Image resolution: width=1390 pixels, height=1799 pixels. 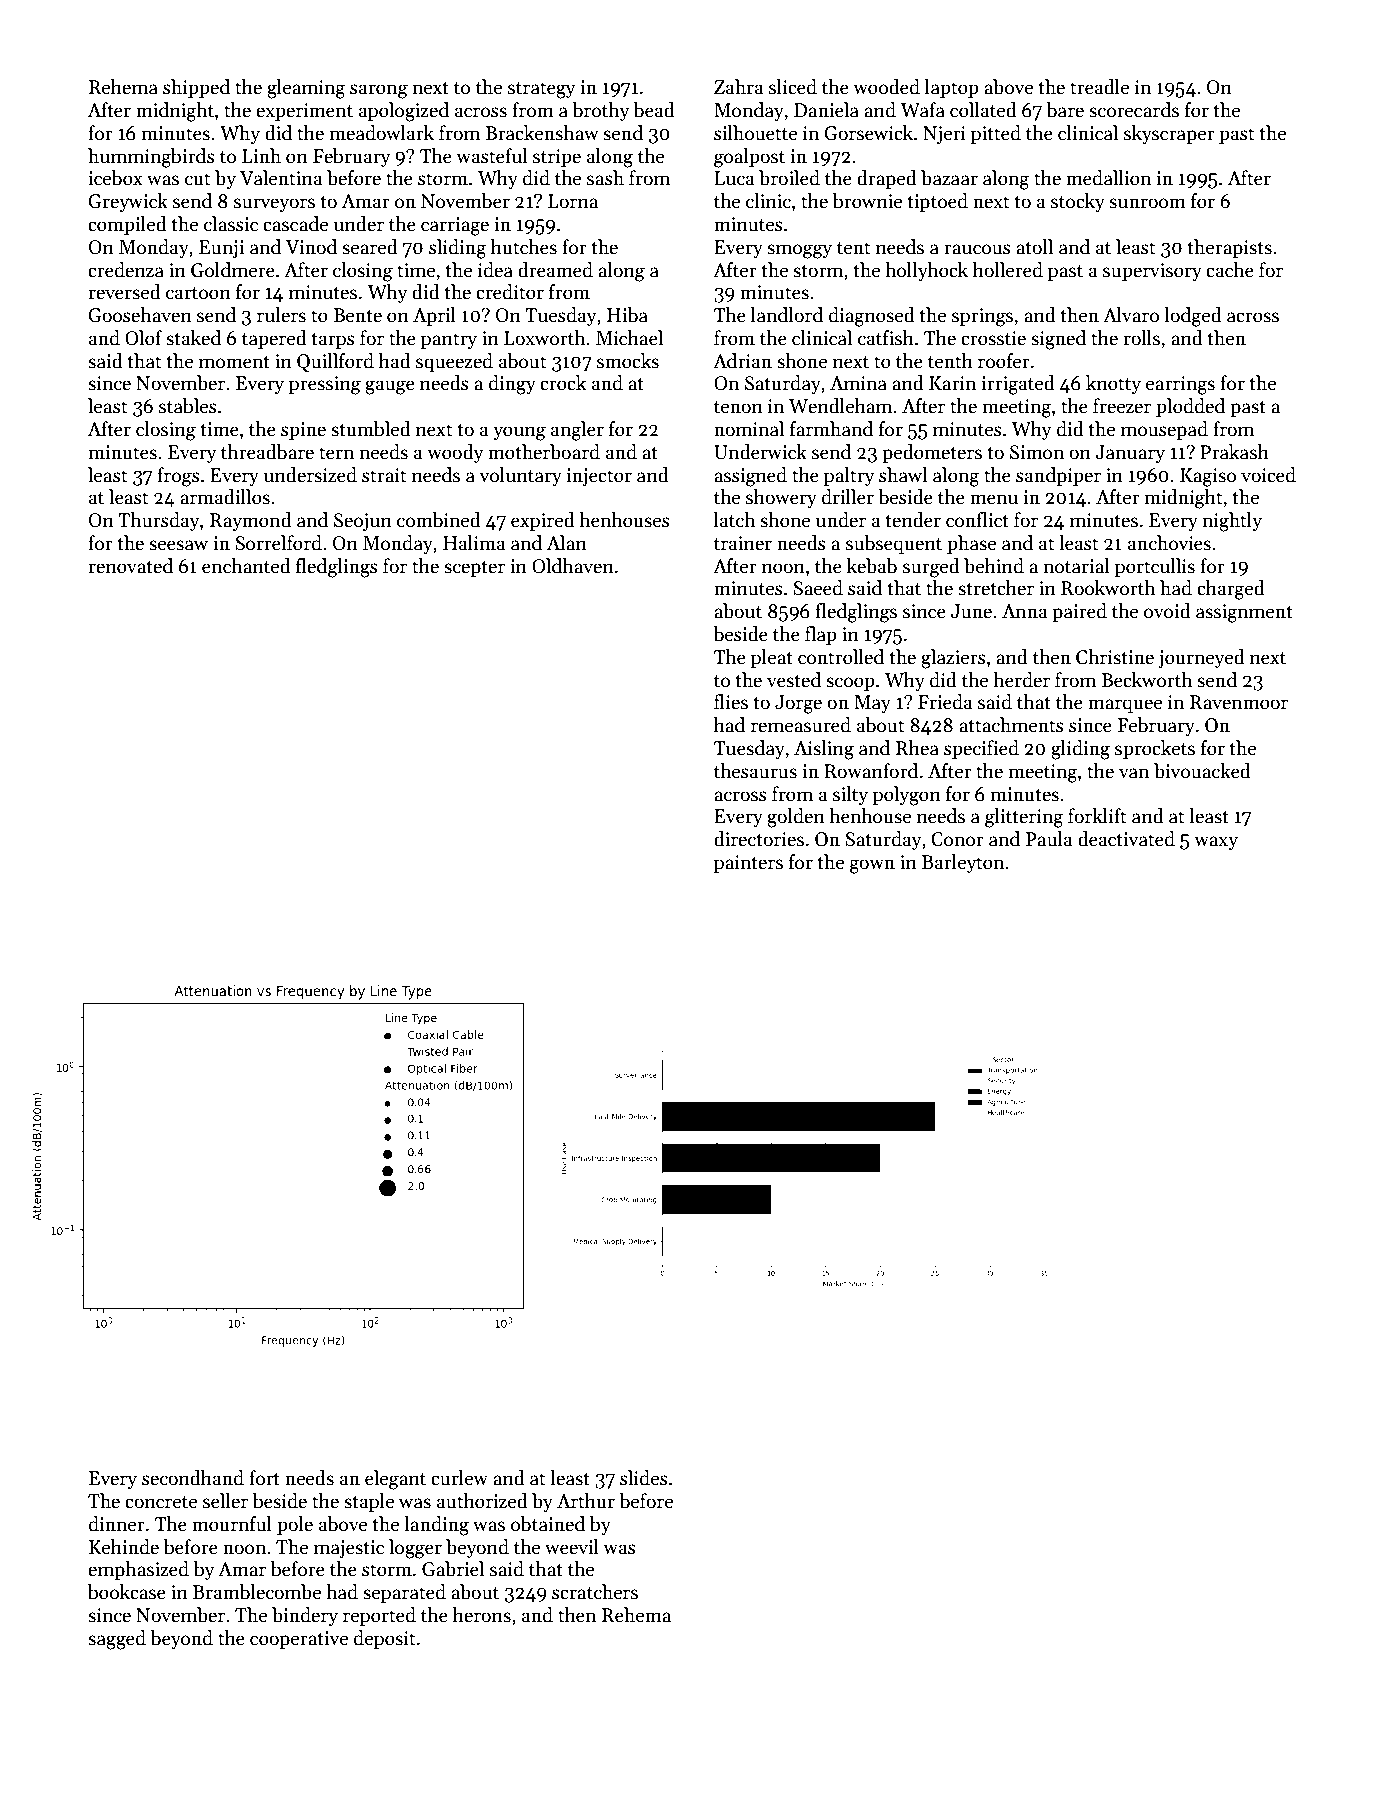 What do you see at coordinates (225, 1501) in the screenshot?
I see `seller` at bounding box center [225, 1501].
